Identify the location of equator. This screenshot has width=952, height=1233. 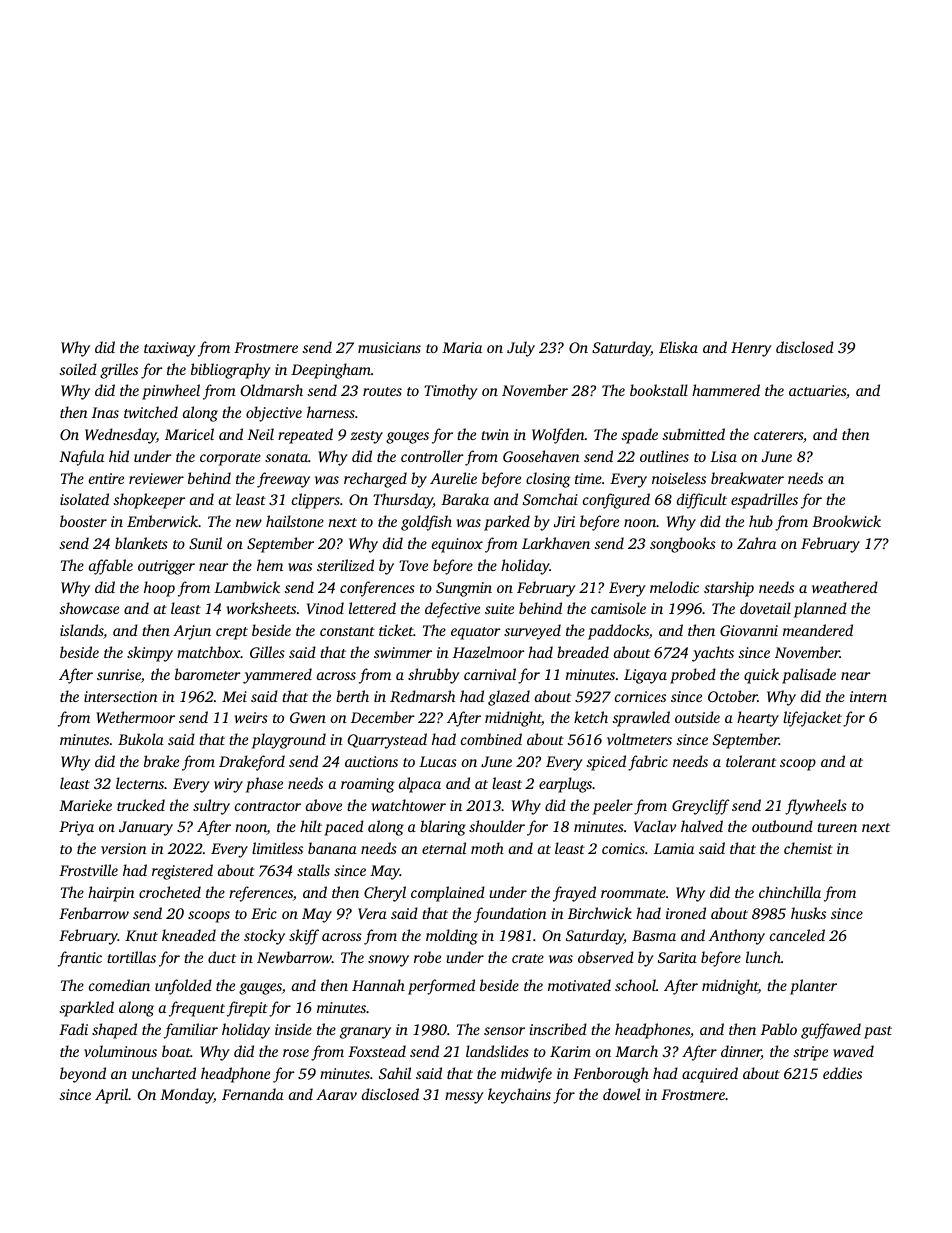
(476, 633).
